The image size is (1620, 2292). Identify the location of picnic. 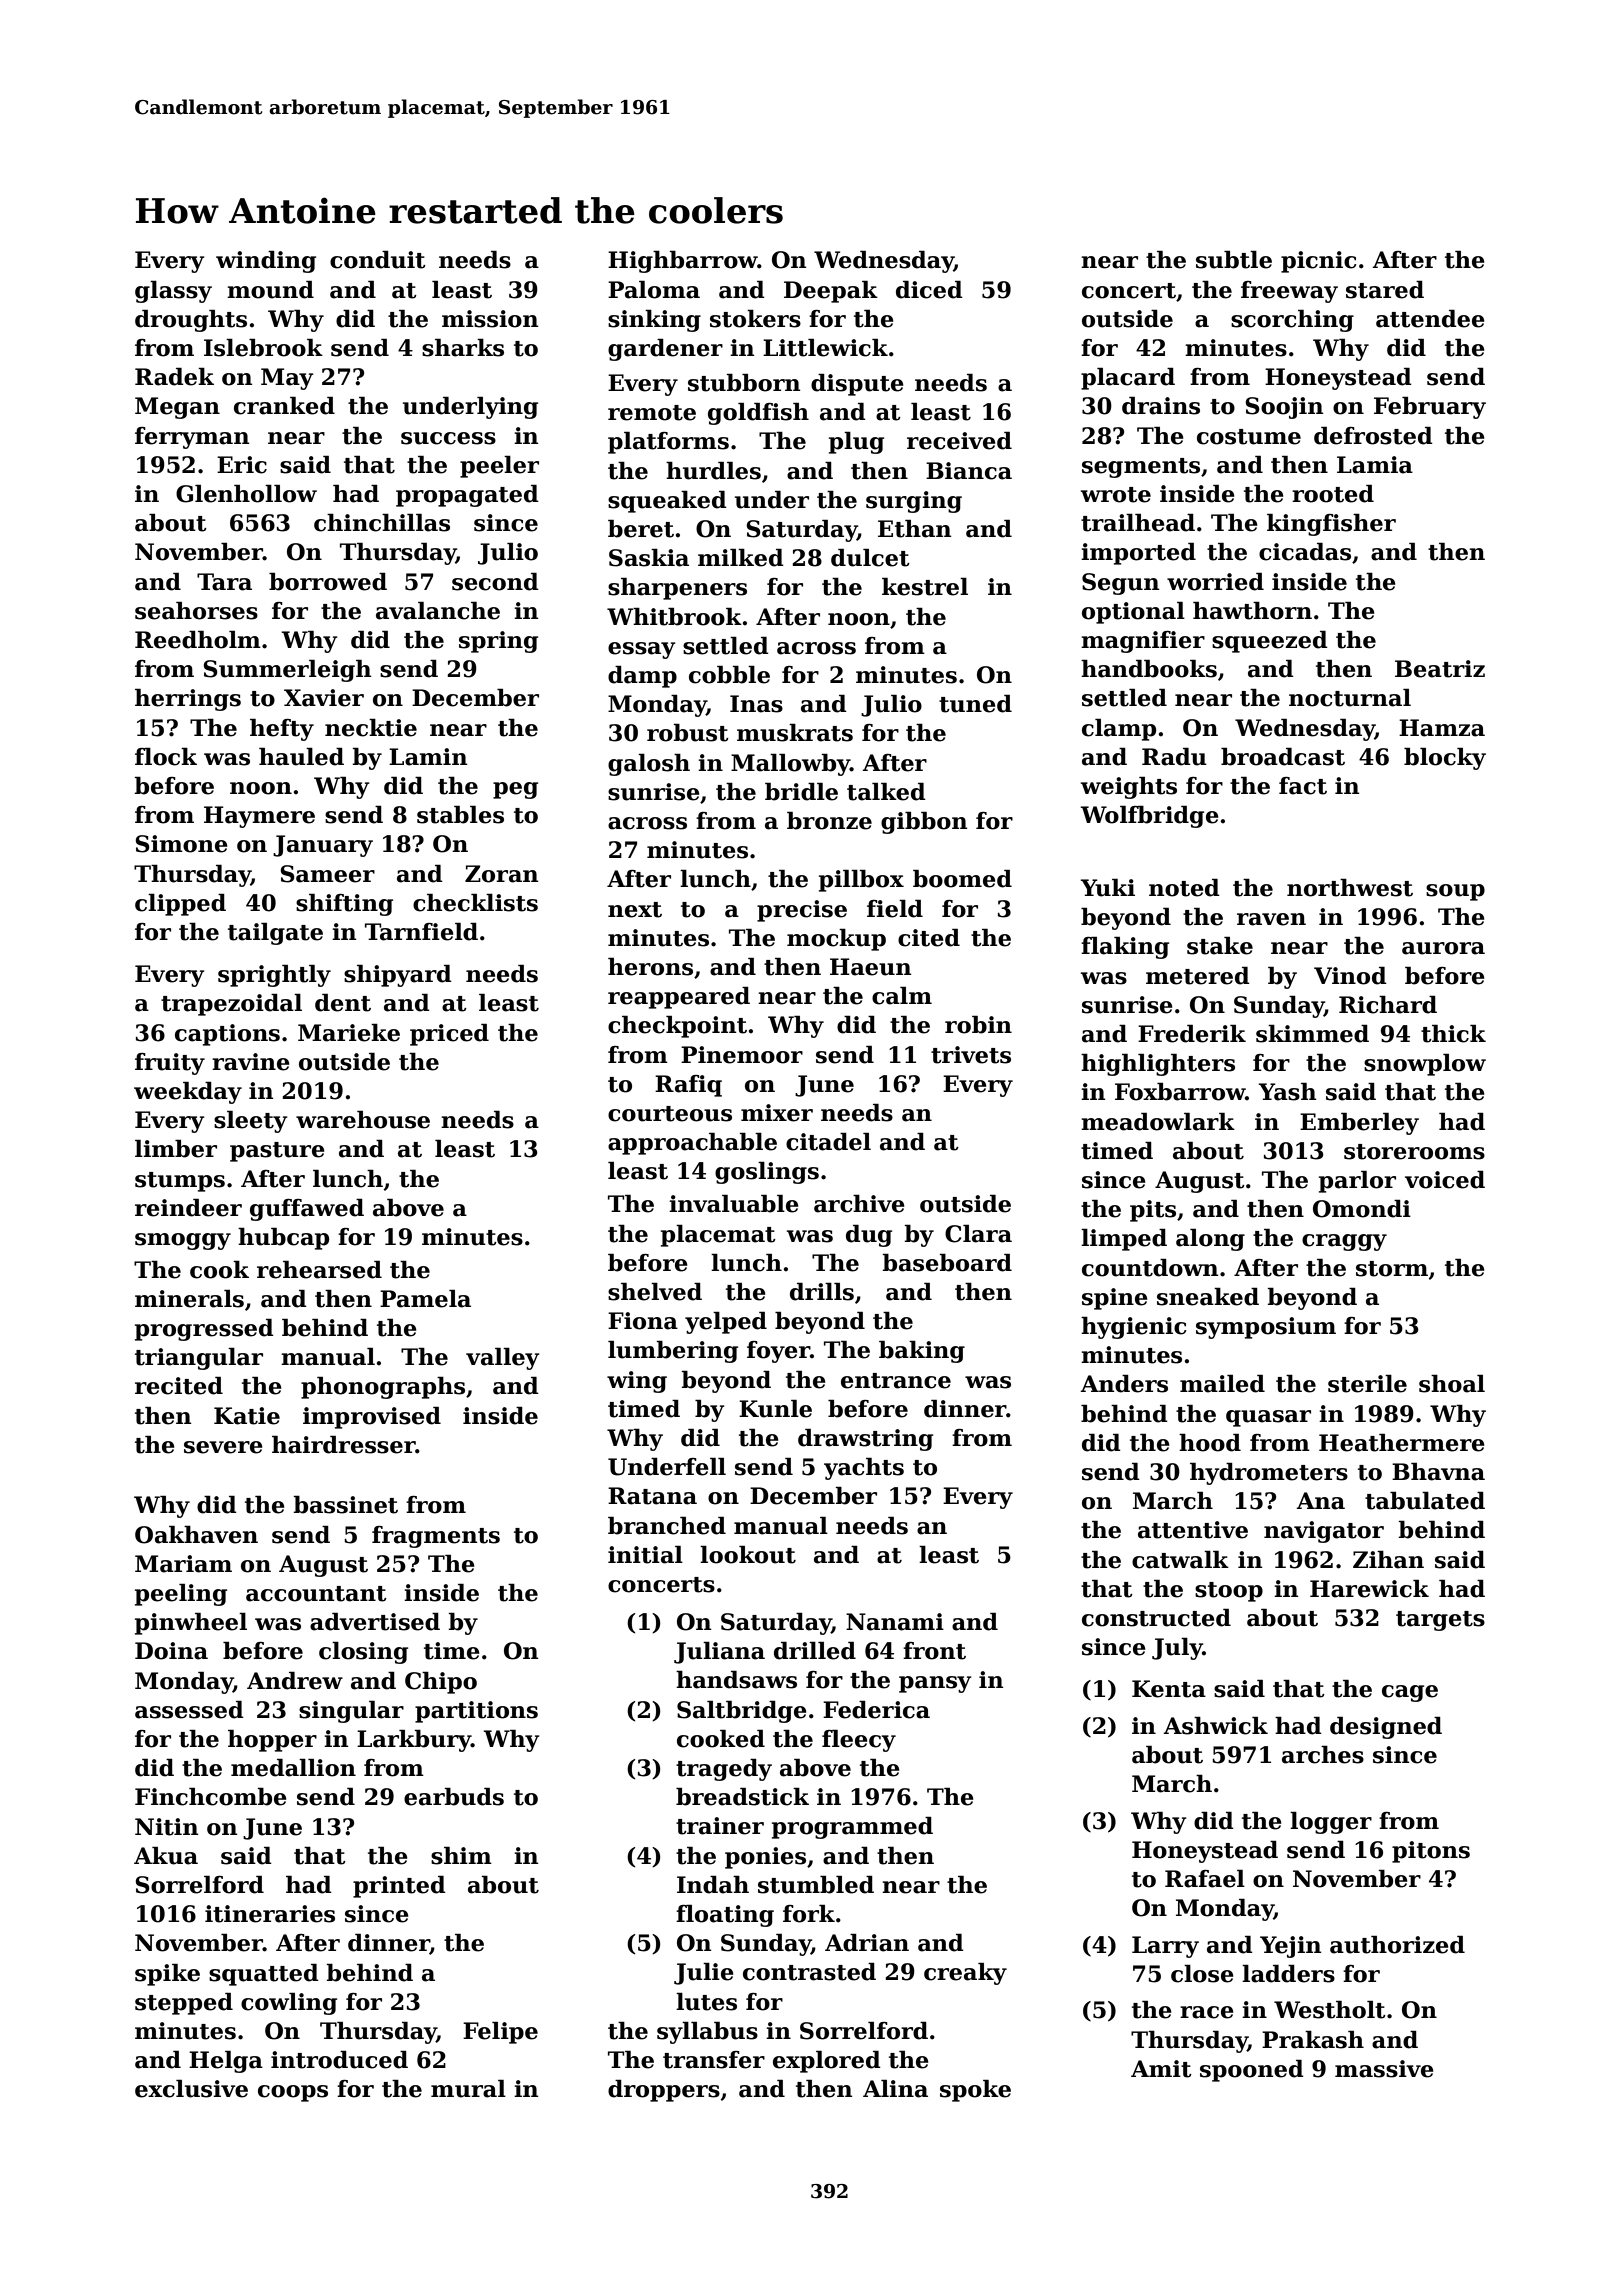
(1319, 262).
